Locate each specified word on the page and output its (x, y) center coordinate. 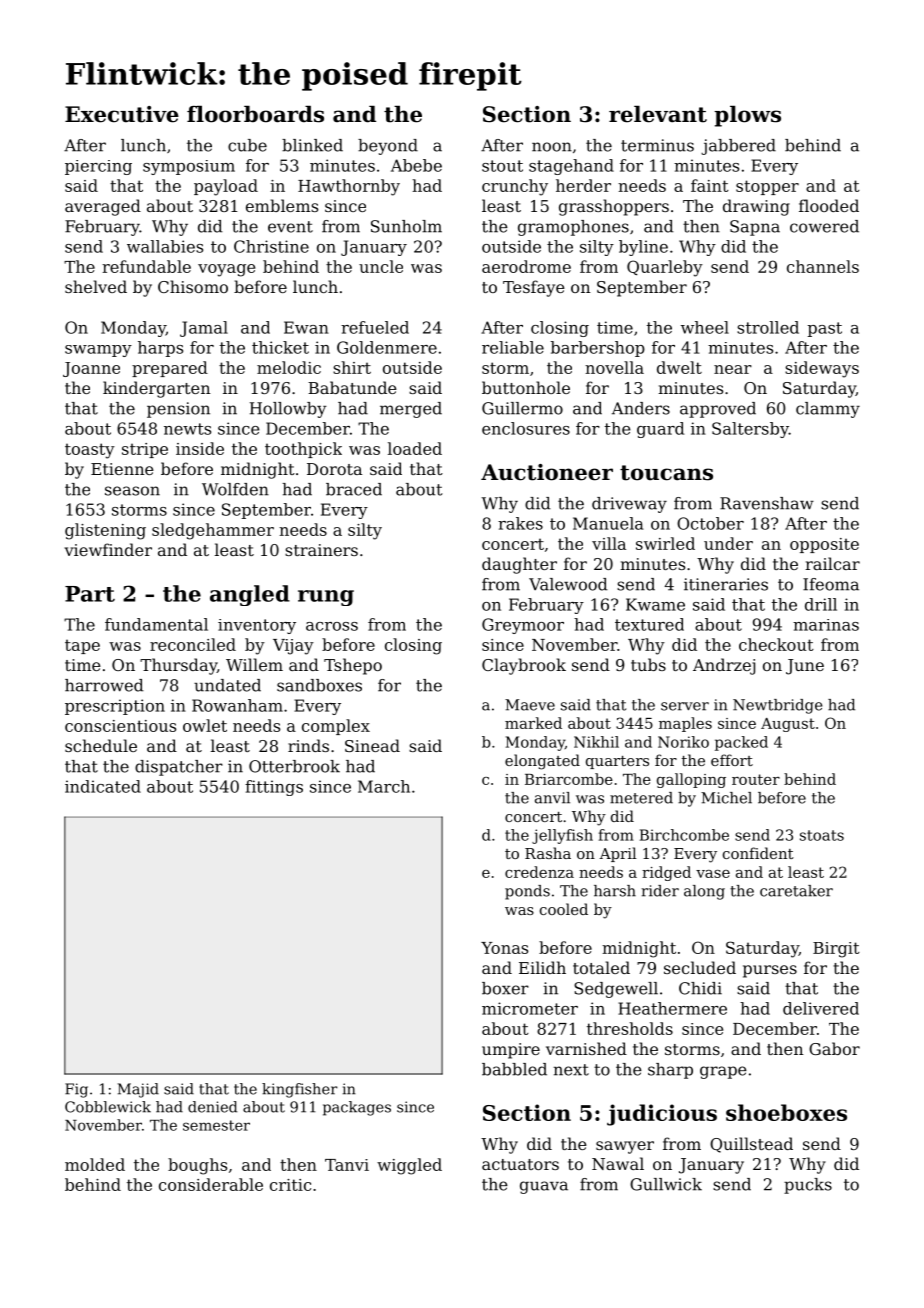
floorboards (255, 114)
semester (216, 1125)
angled (250, 595)
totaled (601, 967)
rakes (520, 523)
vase (713, 874)
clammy (828, 410)
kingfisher (300, 1090)
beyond (388, 147)
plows (747, 116)
